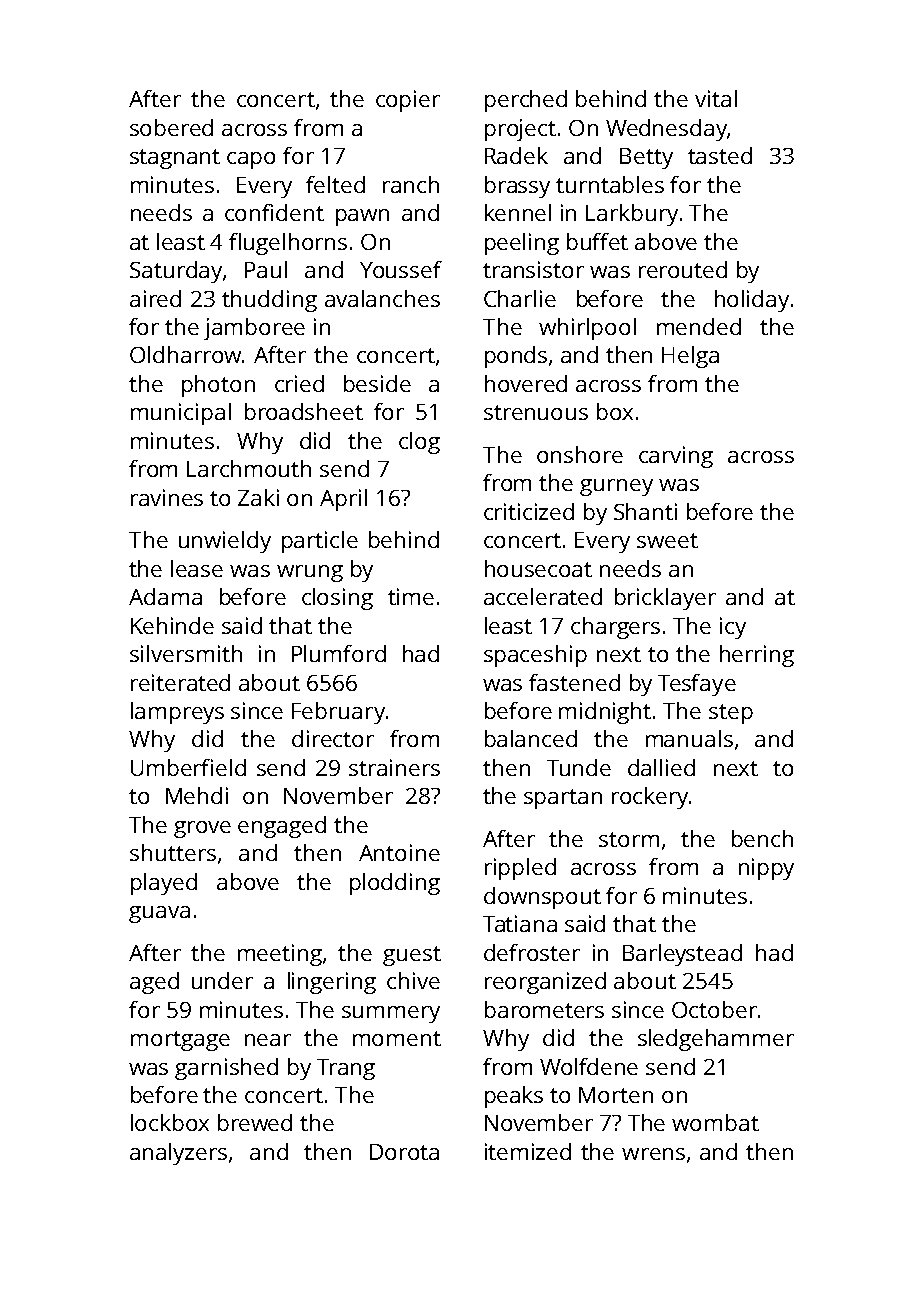  Describe the element at coordinates (304, 411) in the page. I see `broadsheet` at that location.
